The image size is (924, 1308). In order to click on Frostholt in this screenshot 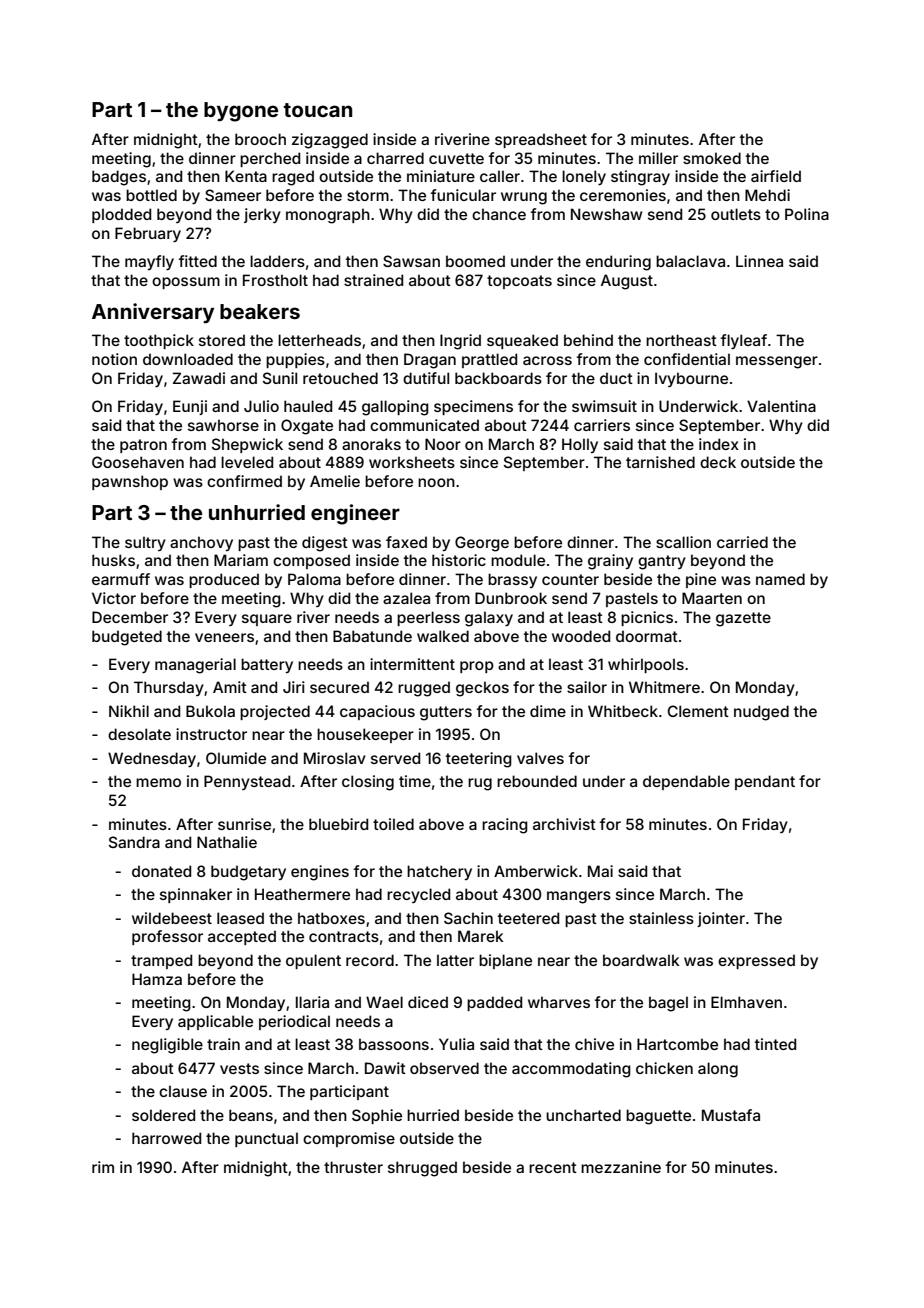, I will do `click(275, 280)`.
